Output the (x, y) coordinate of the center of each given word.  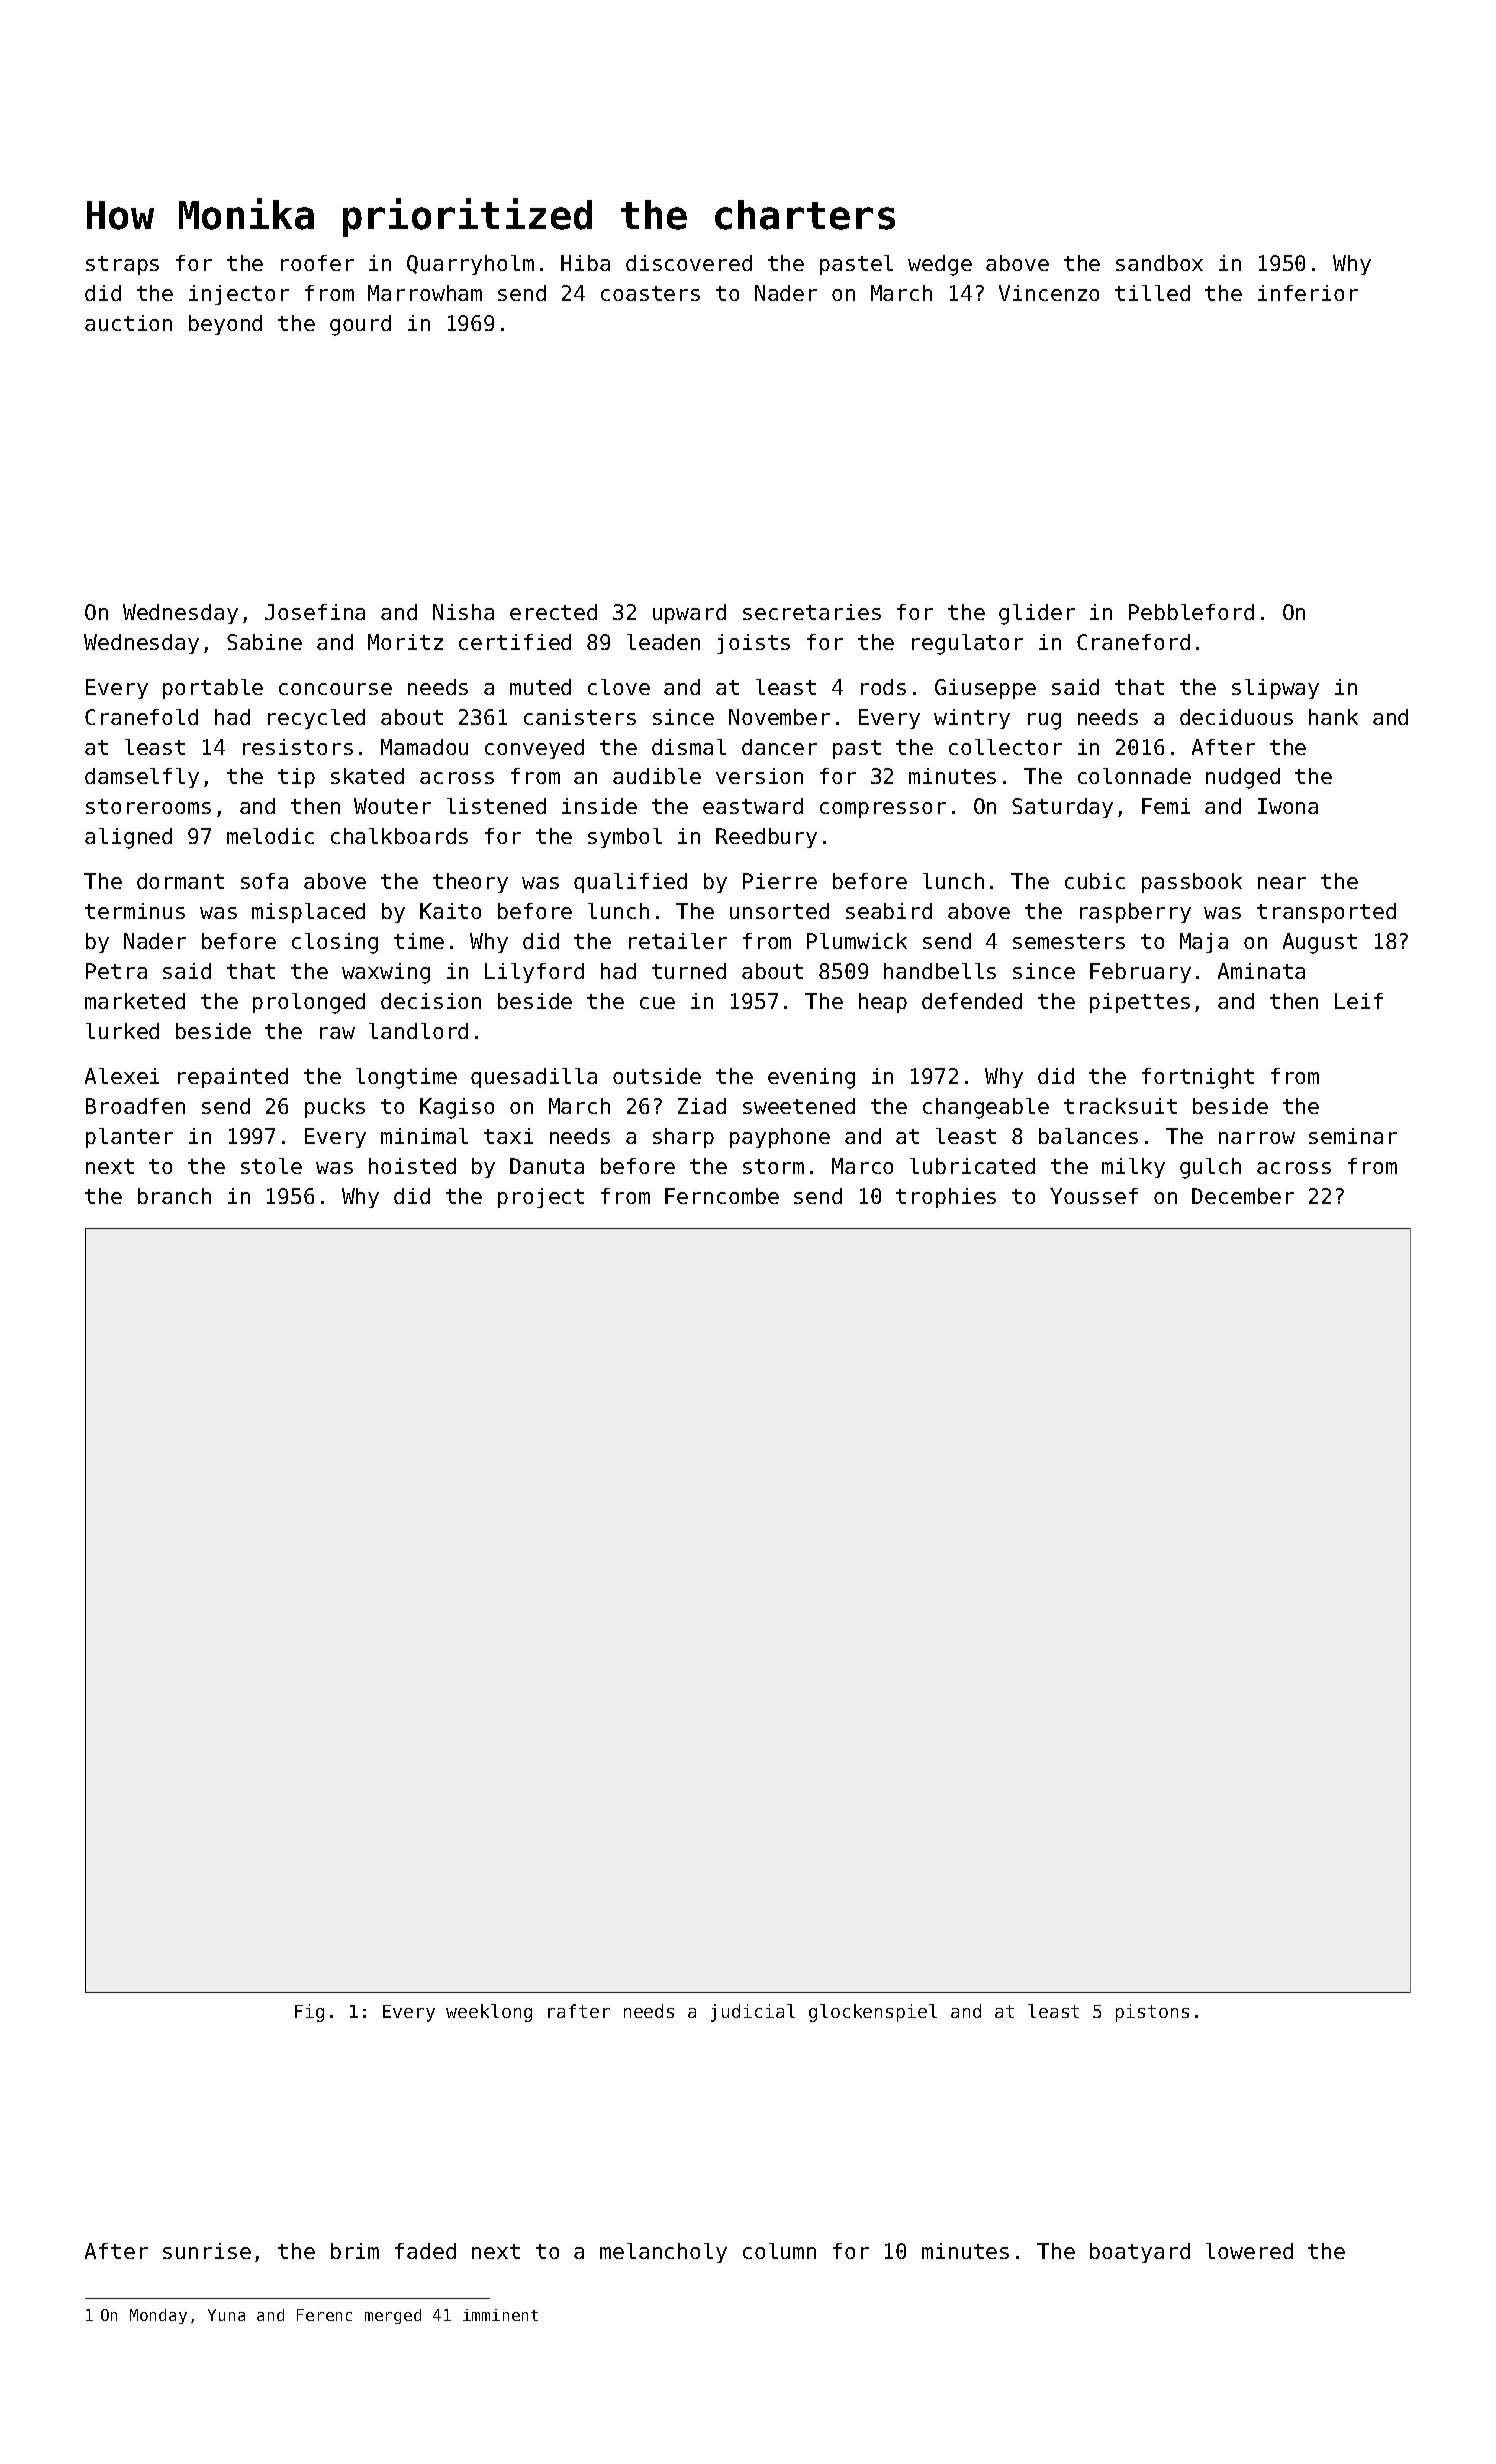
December (1243, 1196)
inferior (1308, 293)
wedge (940, 265)
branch (174, 1196)
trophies (946, 1198)
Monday (158, 2316)
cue (657, 1003)
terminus (135, 911)
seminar (1353, 1136)
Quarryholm (470, 265)
